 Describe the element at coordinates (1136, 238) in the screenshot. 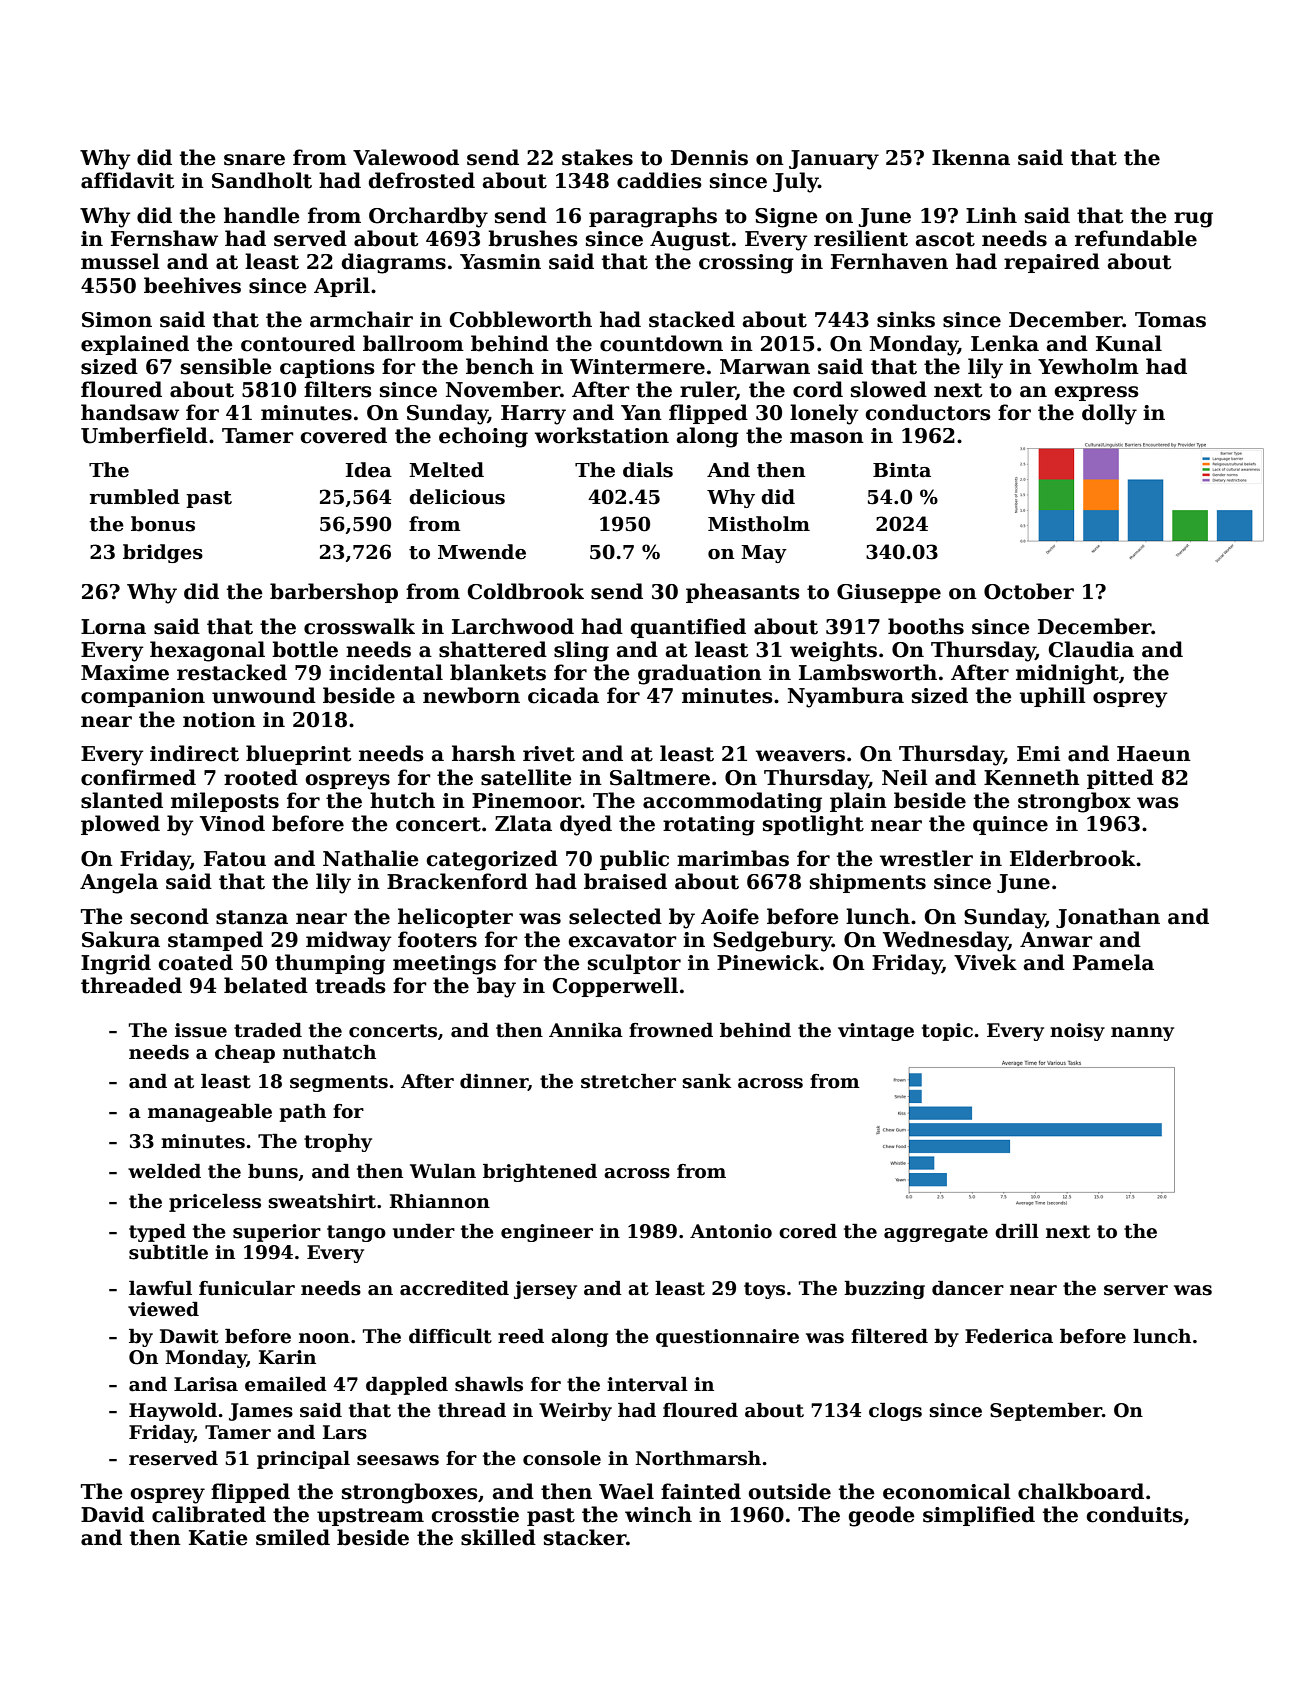

I see `refundable` at that location.
